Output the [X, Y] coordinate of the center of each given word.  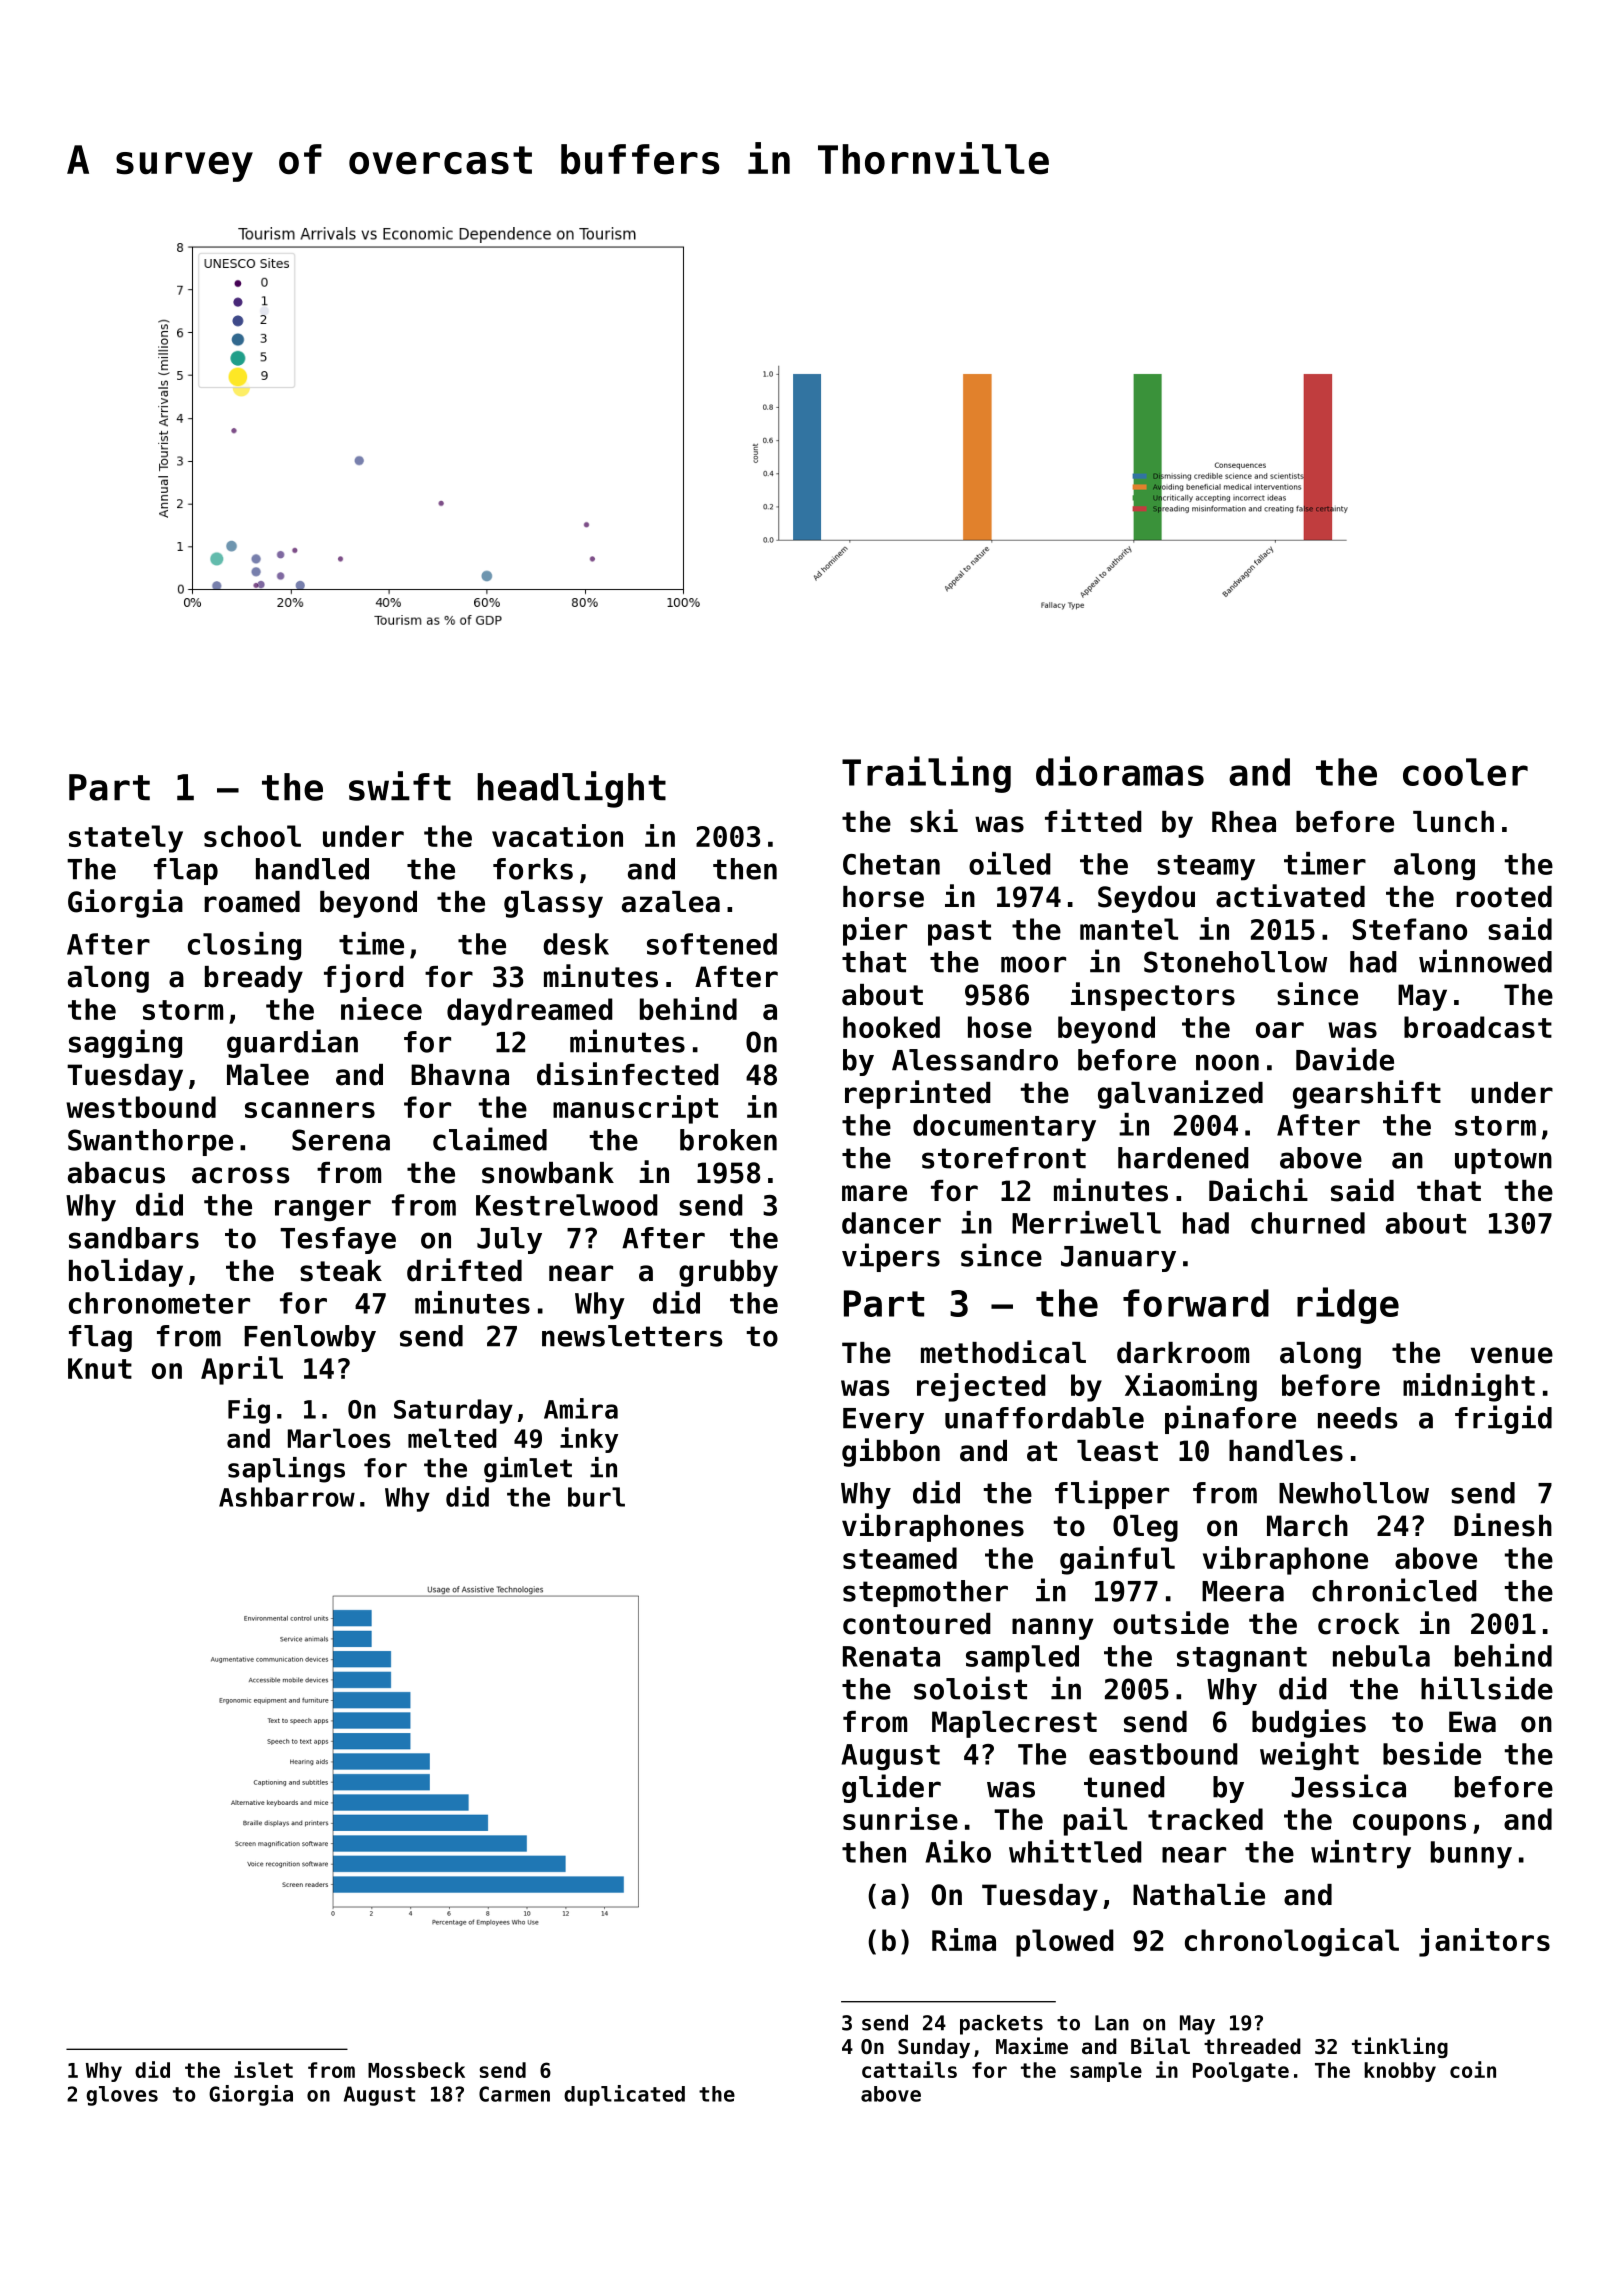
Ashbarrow [287, 1497]
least [1117, 1451]
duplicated [624, 2095]
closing [244, 946]
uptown [1503, 1161]
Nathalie [1199, 1894]
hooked [891, 1027]
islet [263, 2069]
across [241, 1175]
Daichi [1258, 1190]
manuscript [635, 1109]
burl [596, 1497]
